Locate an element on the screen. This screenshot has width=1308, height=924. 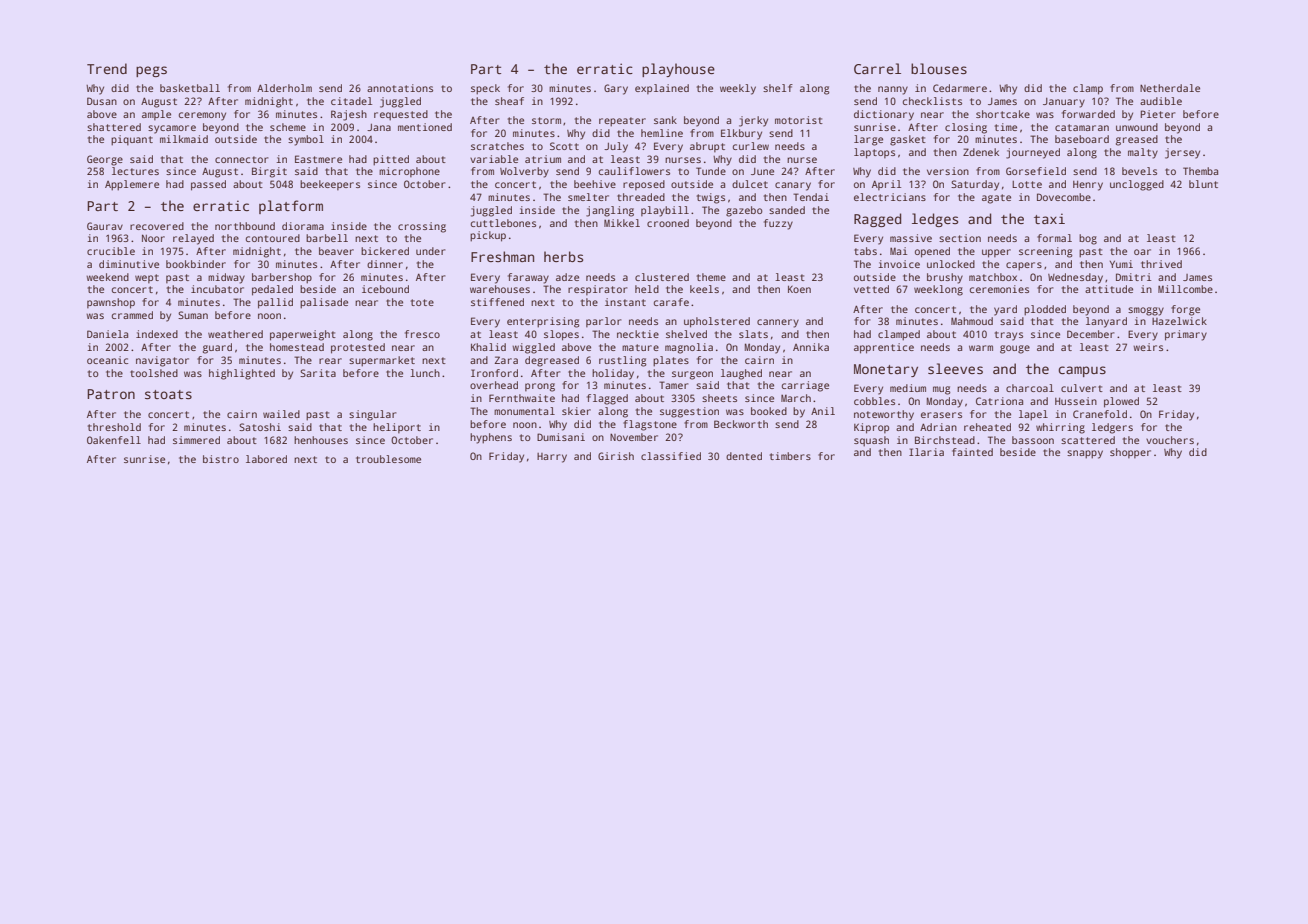
playhouse is located at coordinates (678, 70).
